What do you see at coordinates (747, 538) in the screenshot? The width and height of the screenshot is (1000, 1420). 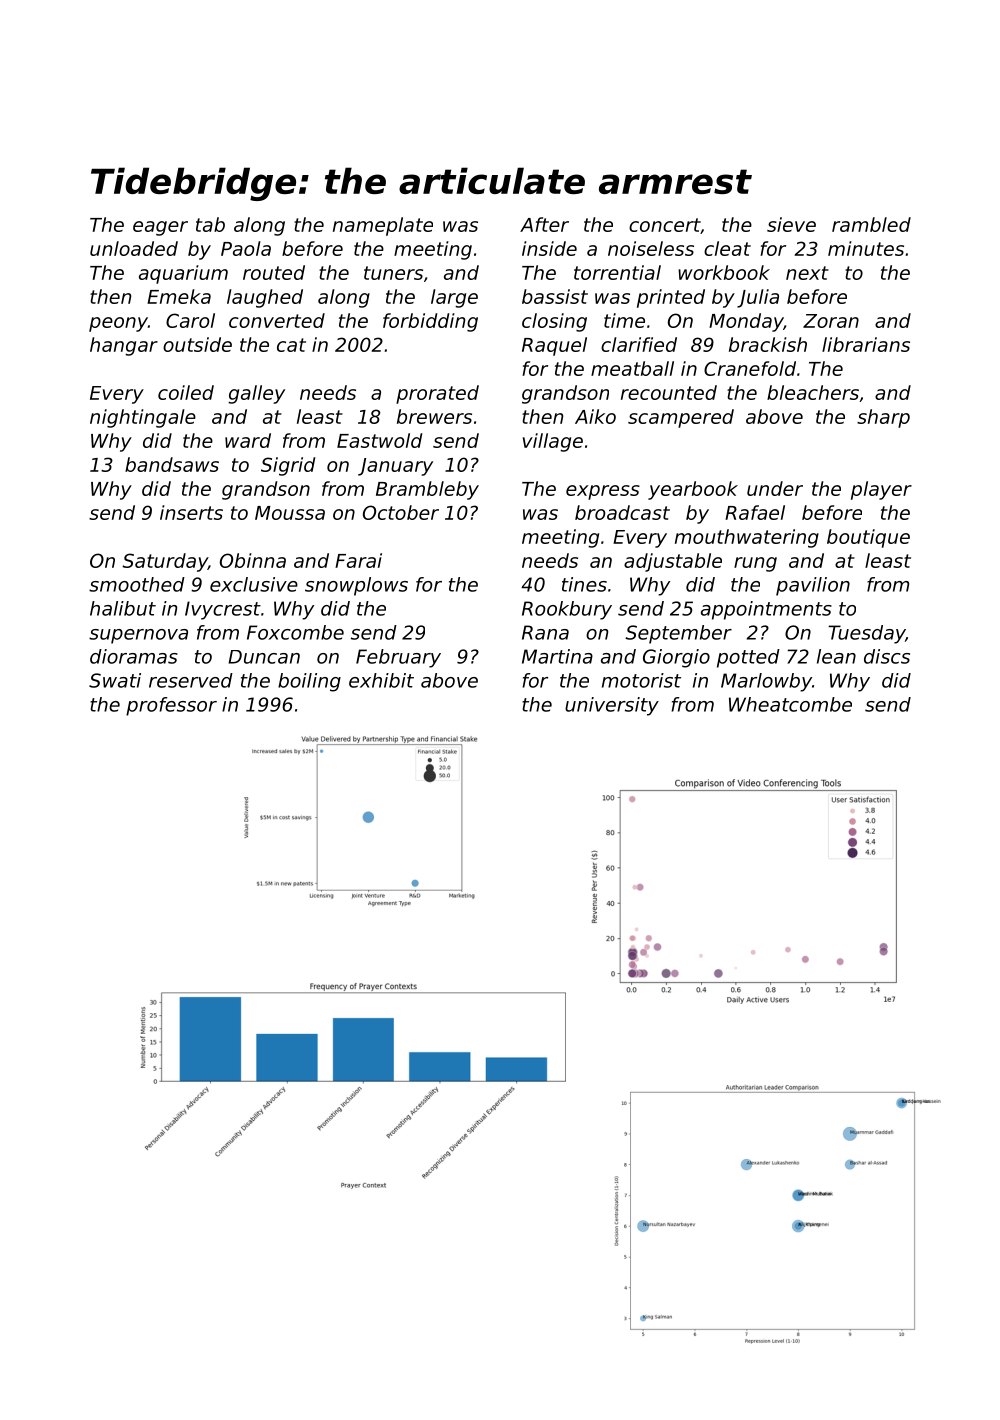 I see `mouthwatering` at bounding box center [747, 538].
